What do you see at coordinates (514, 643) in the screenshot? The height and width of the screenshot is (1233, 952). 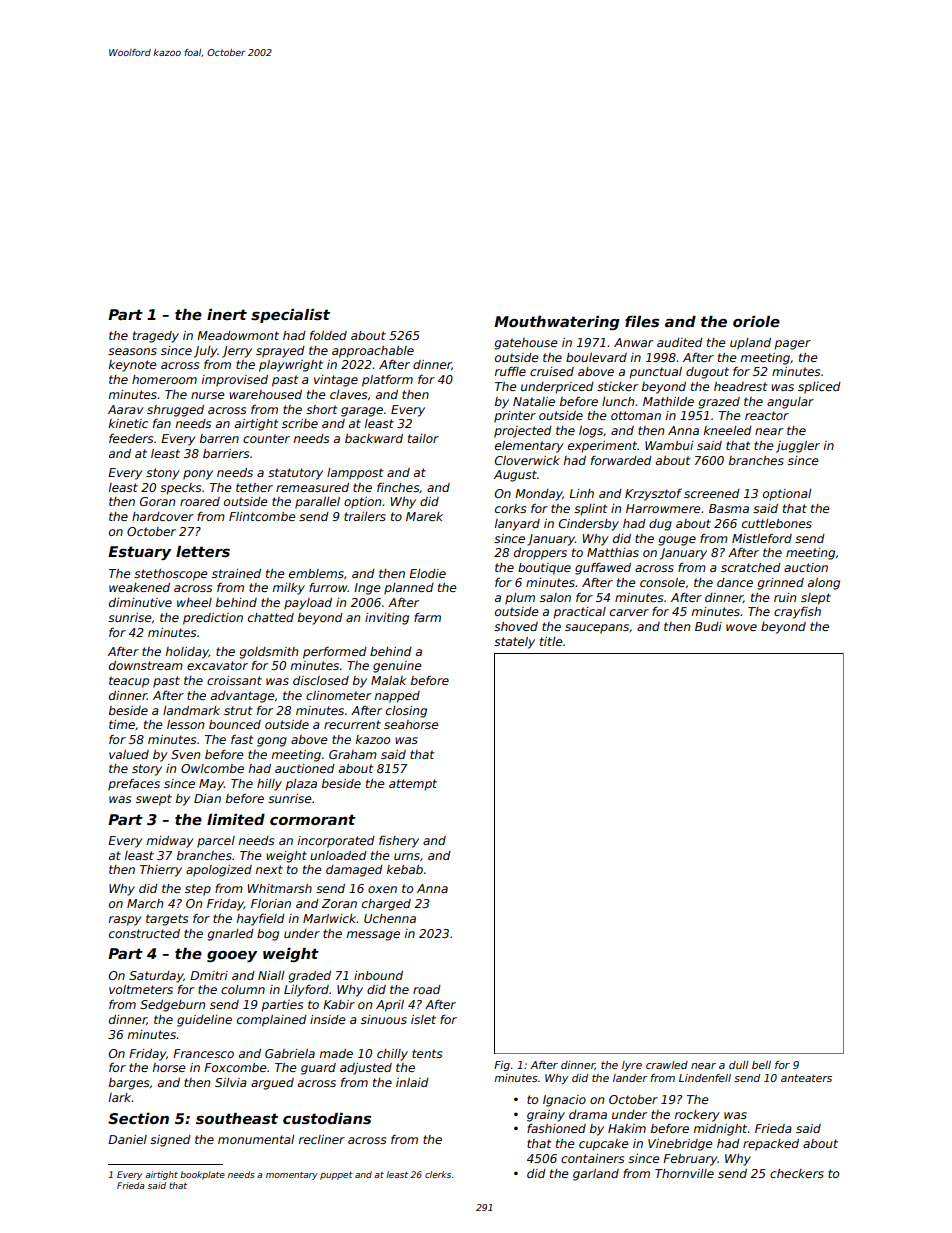 I see `stately` at bounding box center [514, 643].
